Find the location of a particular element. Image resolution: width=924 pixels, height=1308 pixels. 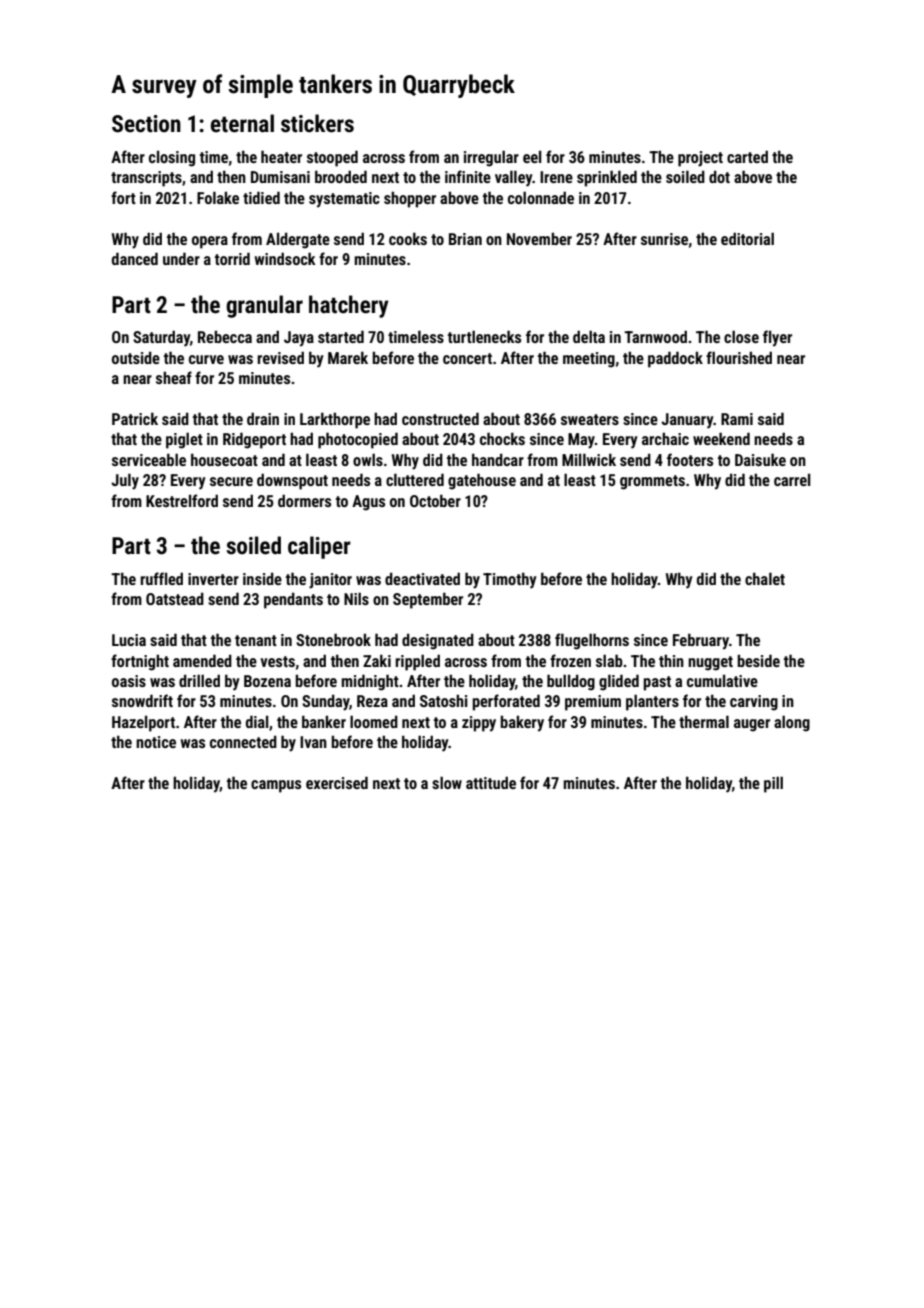

Stonebrook is located at coordinates (333, 639).
